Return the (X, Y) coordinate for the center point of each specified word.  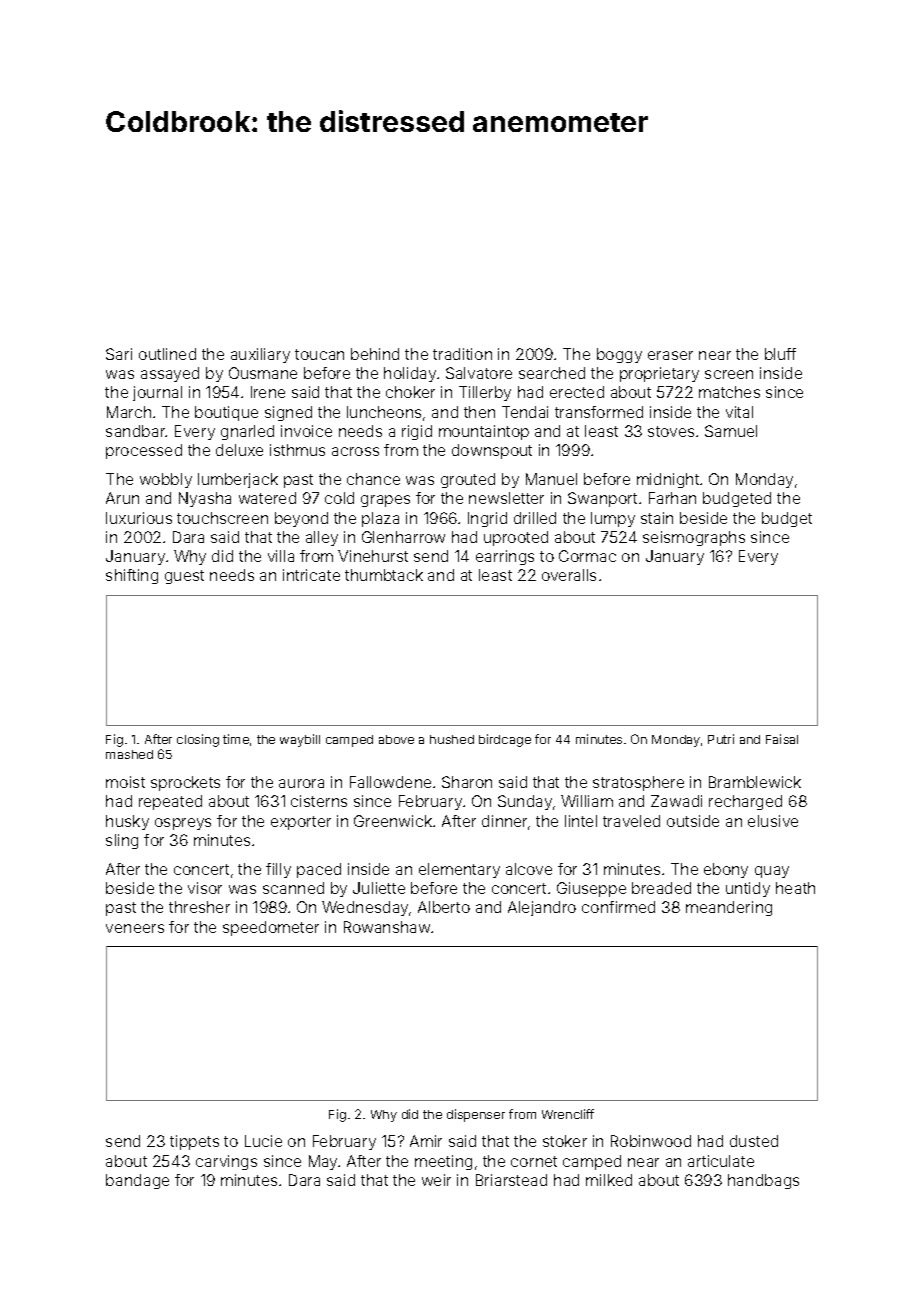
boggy (619, 355)
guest (184, 577)
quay (772, 872)
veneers (135, 928)
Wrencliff (568, 1114)
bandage (137, 1181)
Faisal (782, 739)
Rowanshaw (387, 927)
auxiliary (260, 355)
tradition (462, 354)
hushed (452, 739)
